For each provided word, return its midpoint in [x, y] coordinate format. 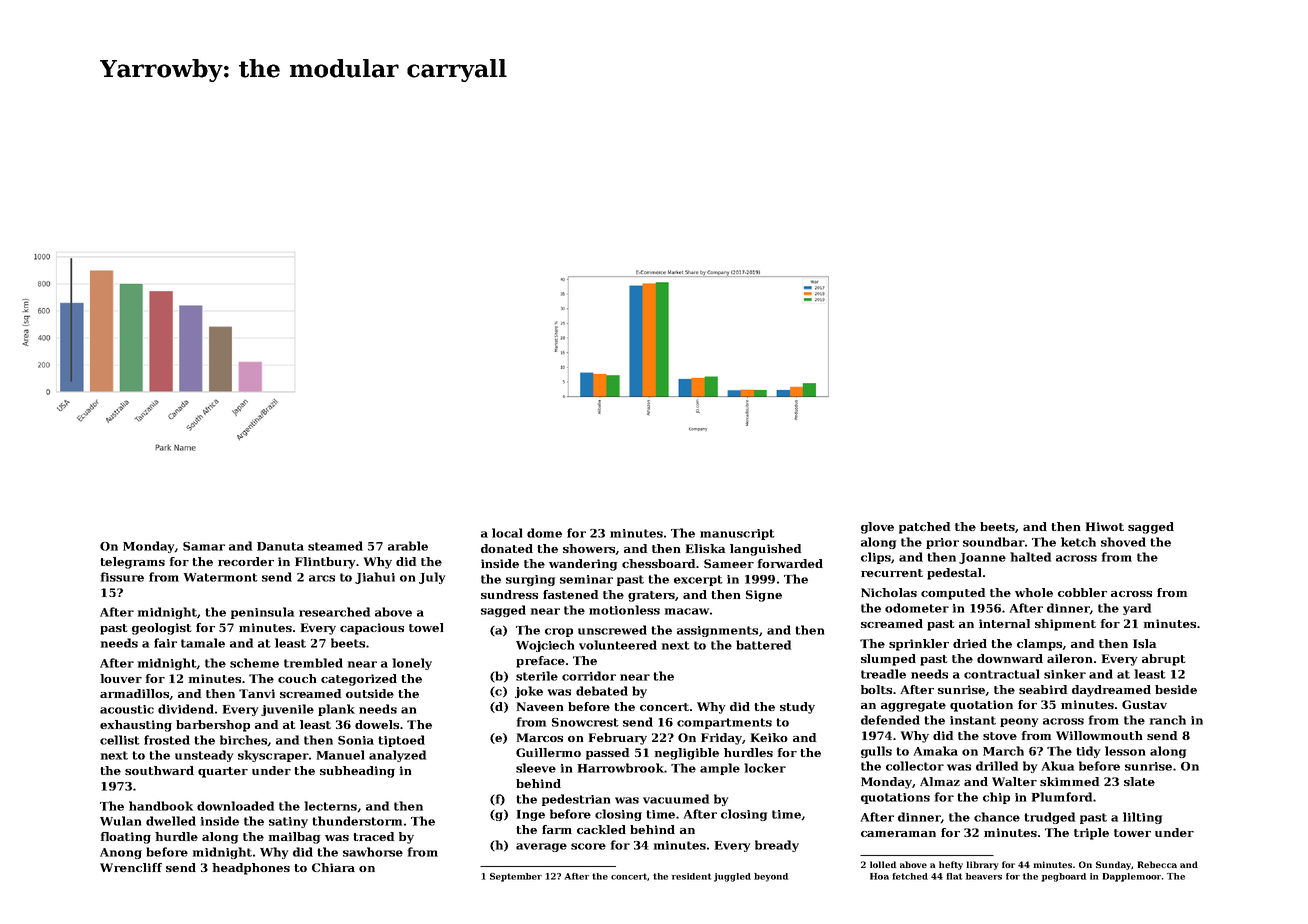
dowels [377, 724]
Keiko [769, 737]
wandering [583, 565]
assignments [717, 631]
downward [1010, 658]
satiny [288, 822]
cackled [601, 829]
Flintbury [325, 563]
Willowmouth [1099, 735]
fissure [122, 577]
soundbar [994, 542]
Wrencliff [131, 867]
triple [1091, 834]
